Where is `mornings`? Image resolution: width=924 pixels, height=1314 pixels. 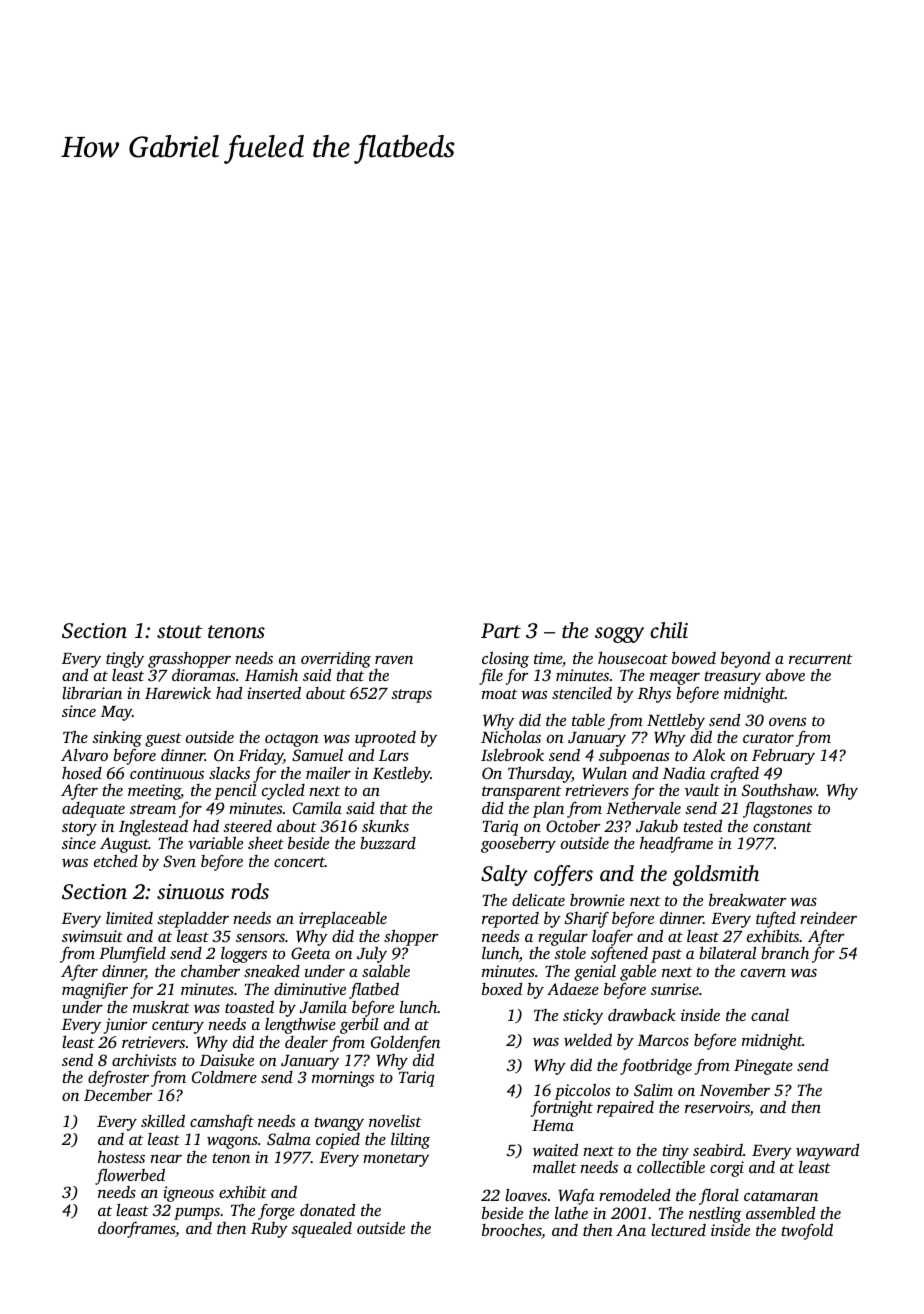 mornings is located at coordinates (343, 1079).
